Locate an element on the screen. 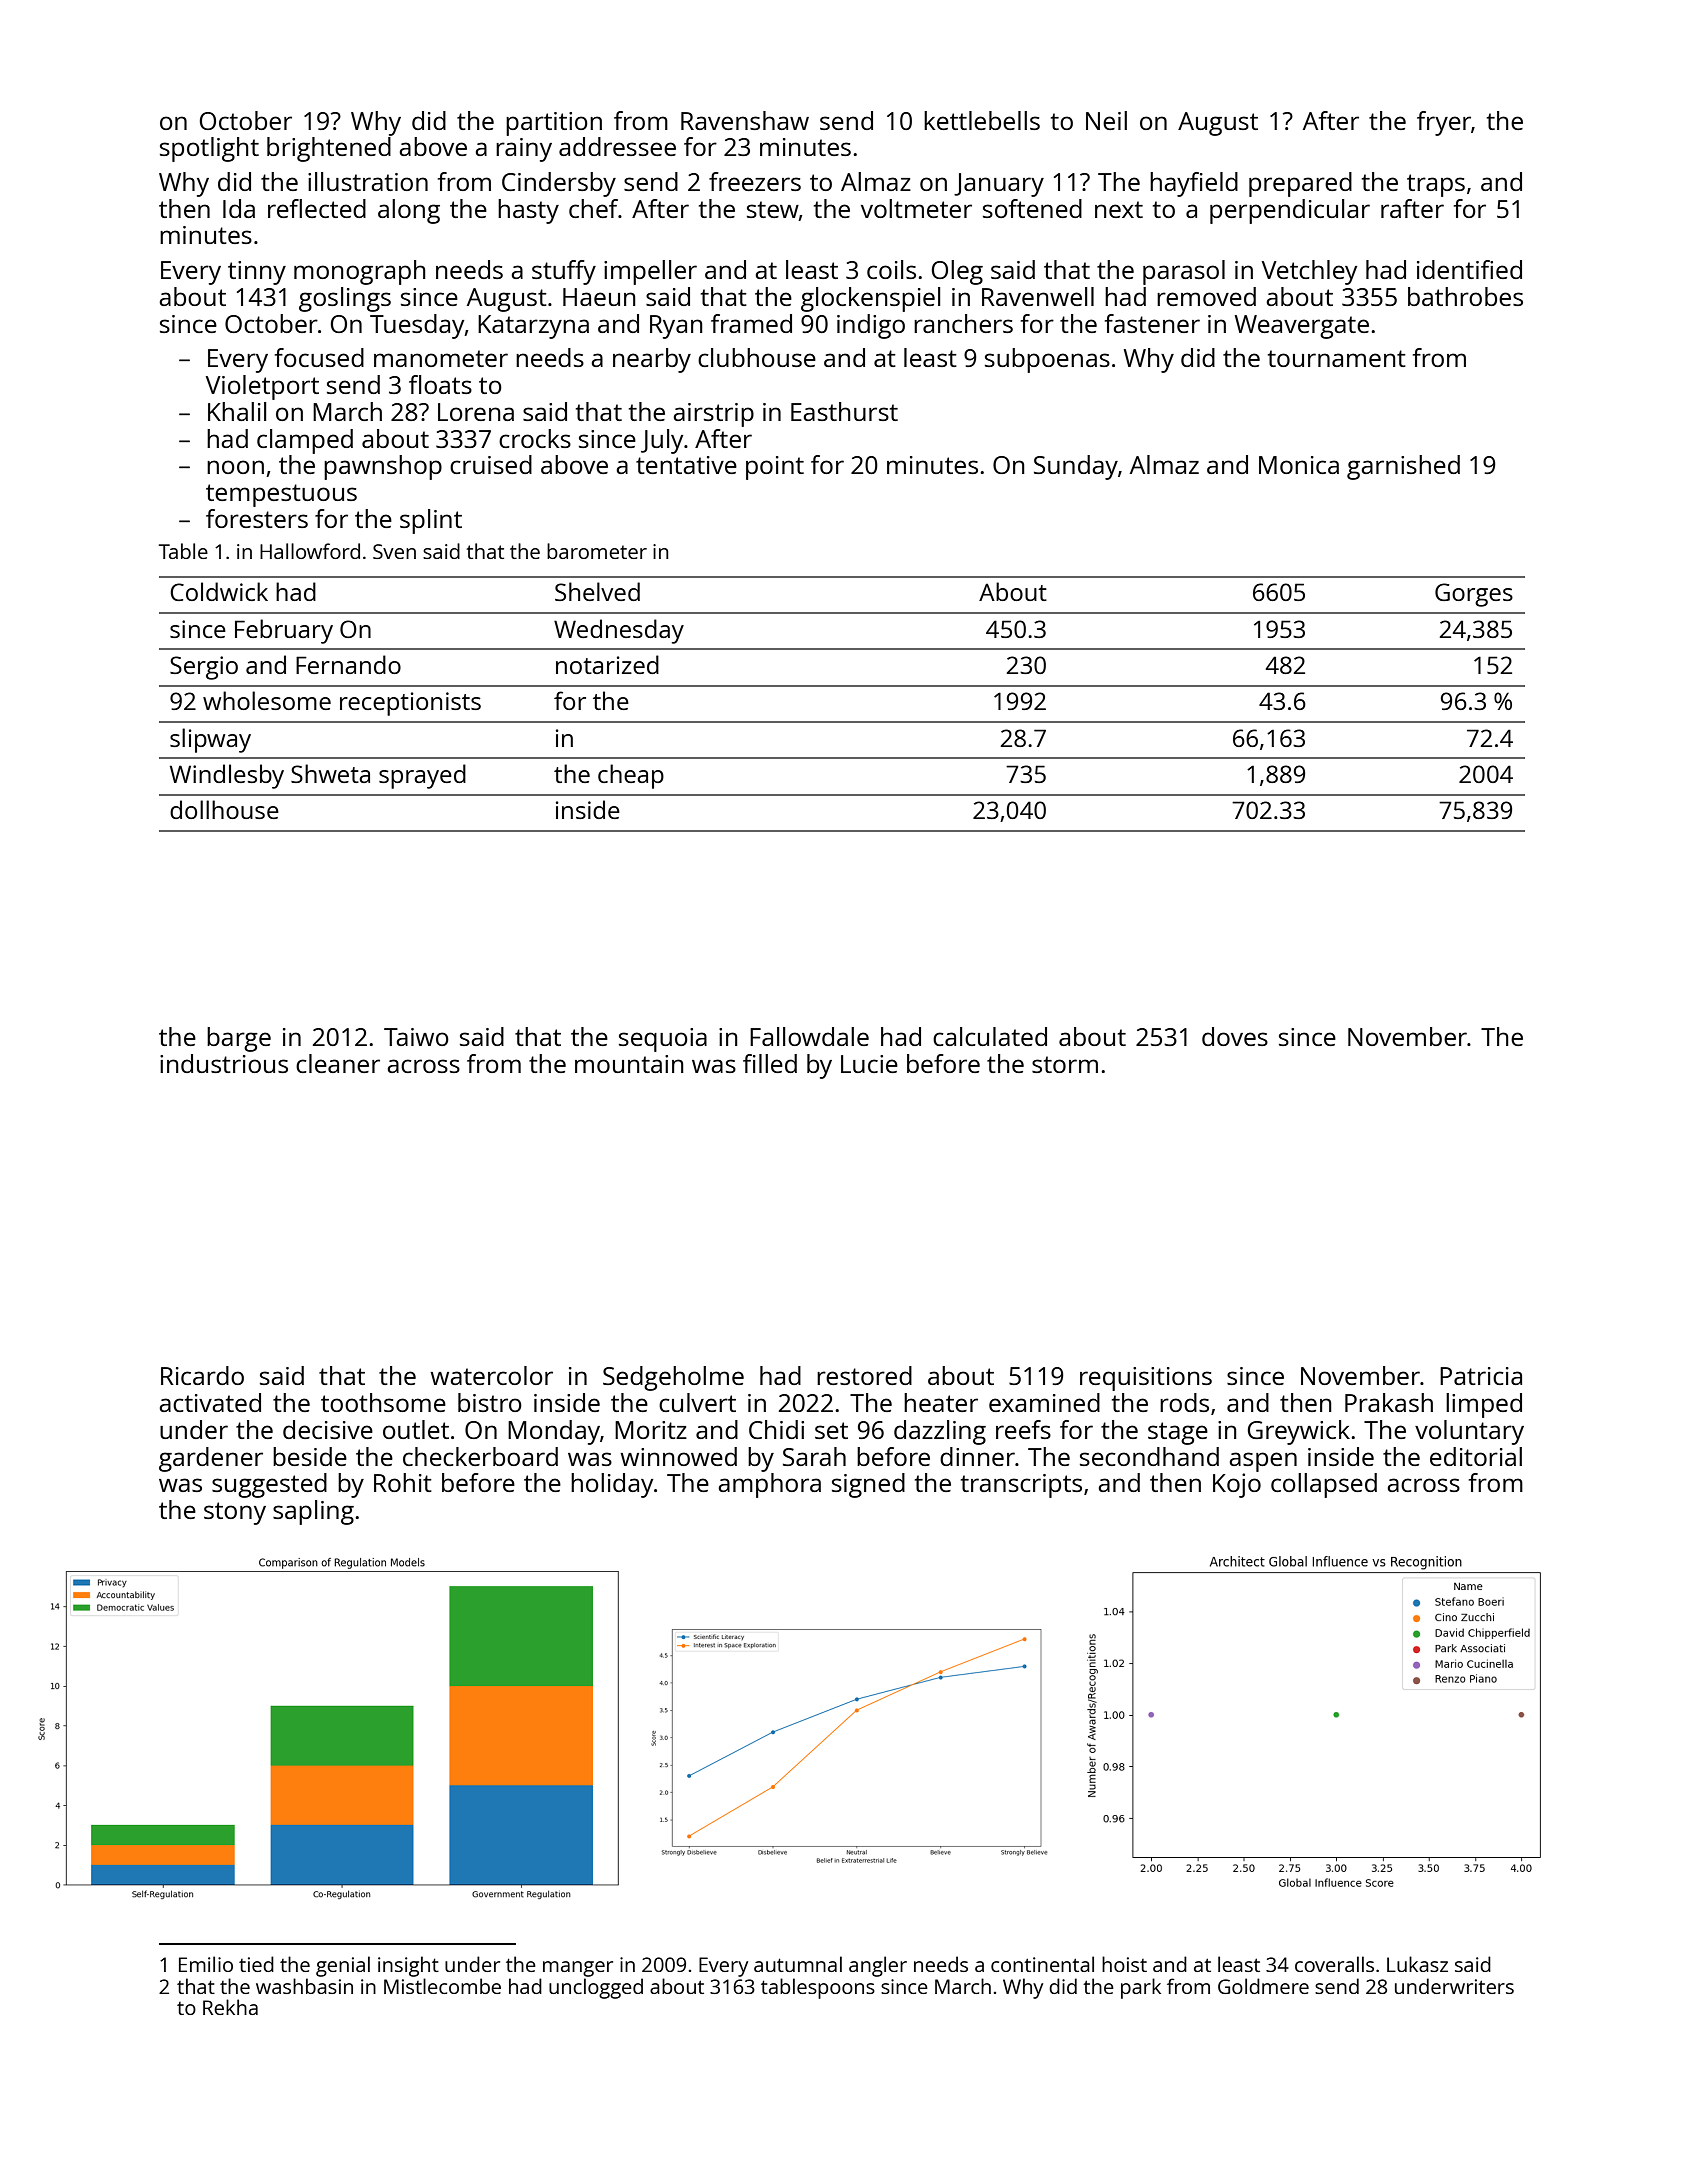 This screenshot has width=1683, height=2178. doves is located at coordinates (1235, 1036).
